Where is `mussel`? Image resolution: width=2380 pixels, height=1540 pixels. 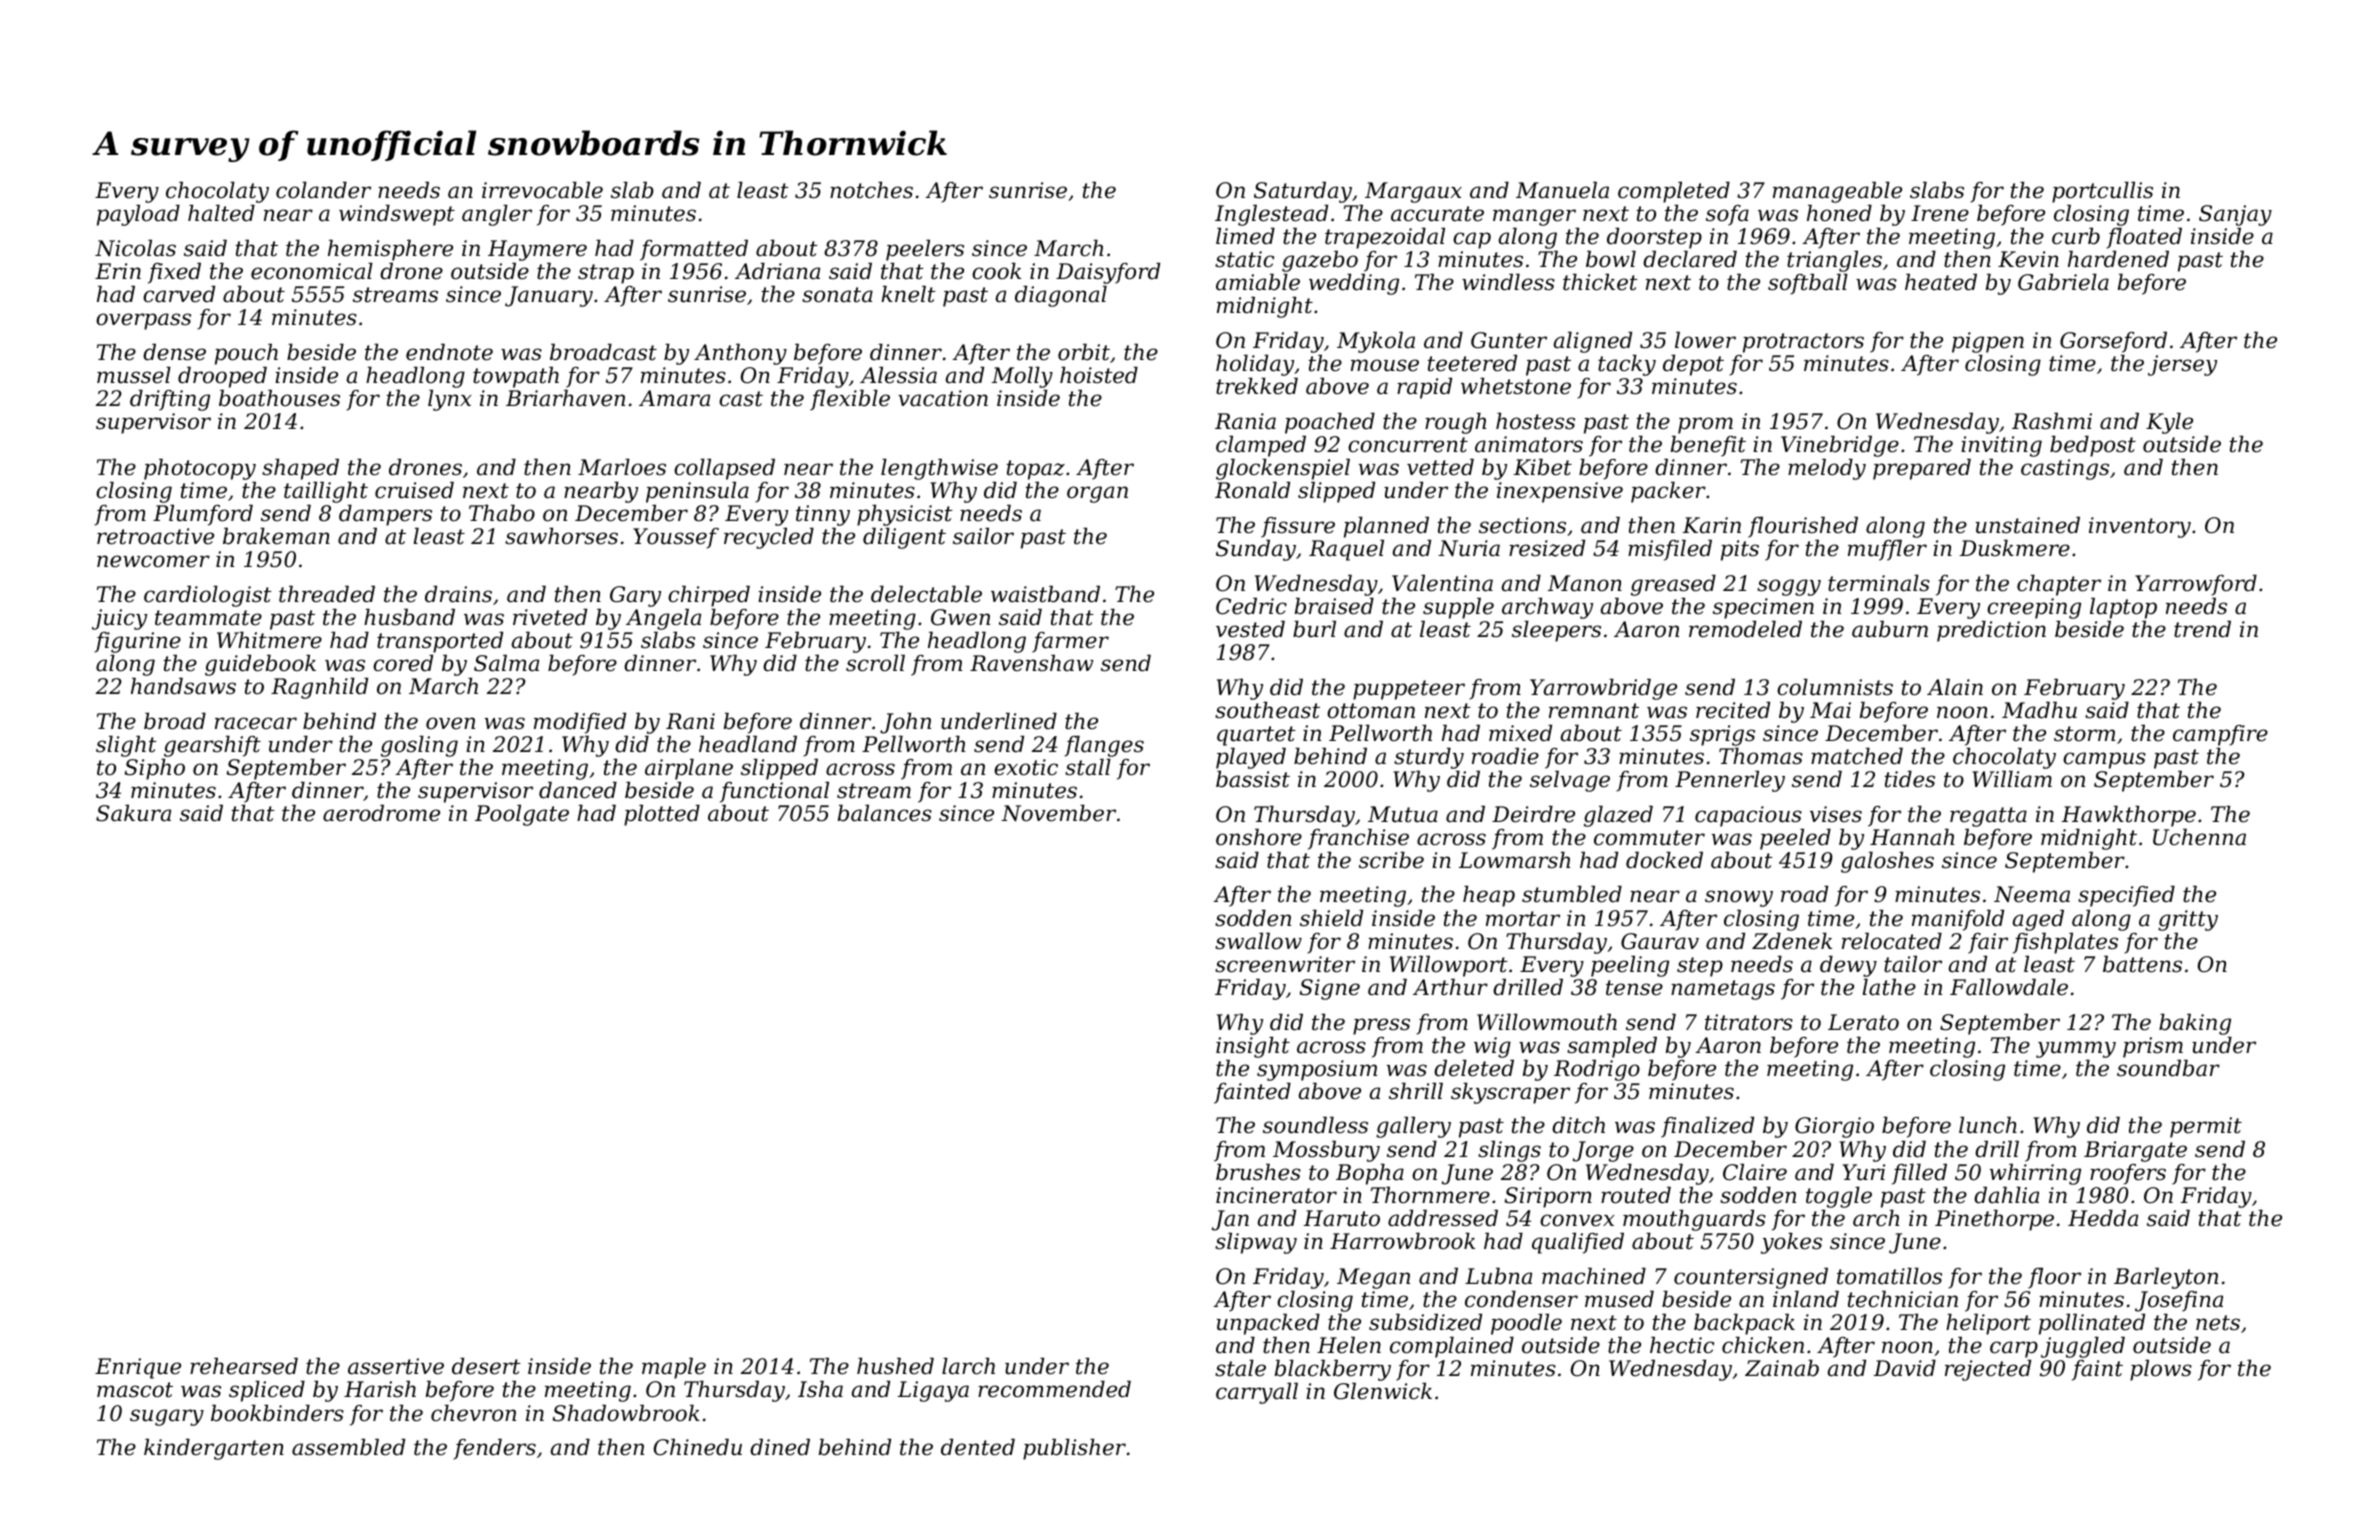 mussel is located at coordinates (134, 375).
